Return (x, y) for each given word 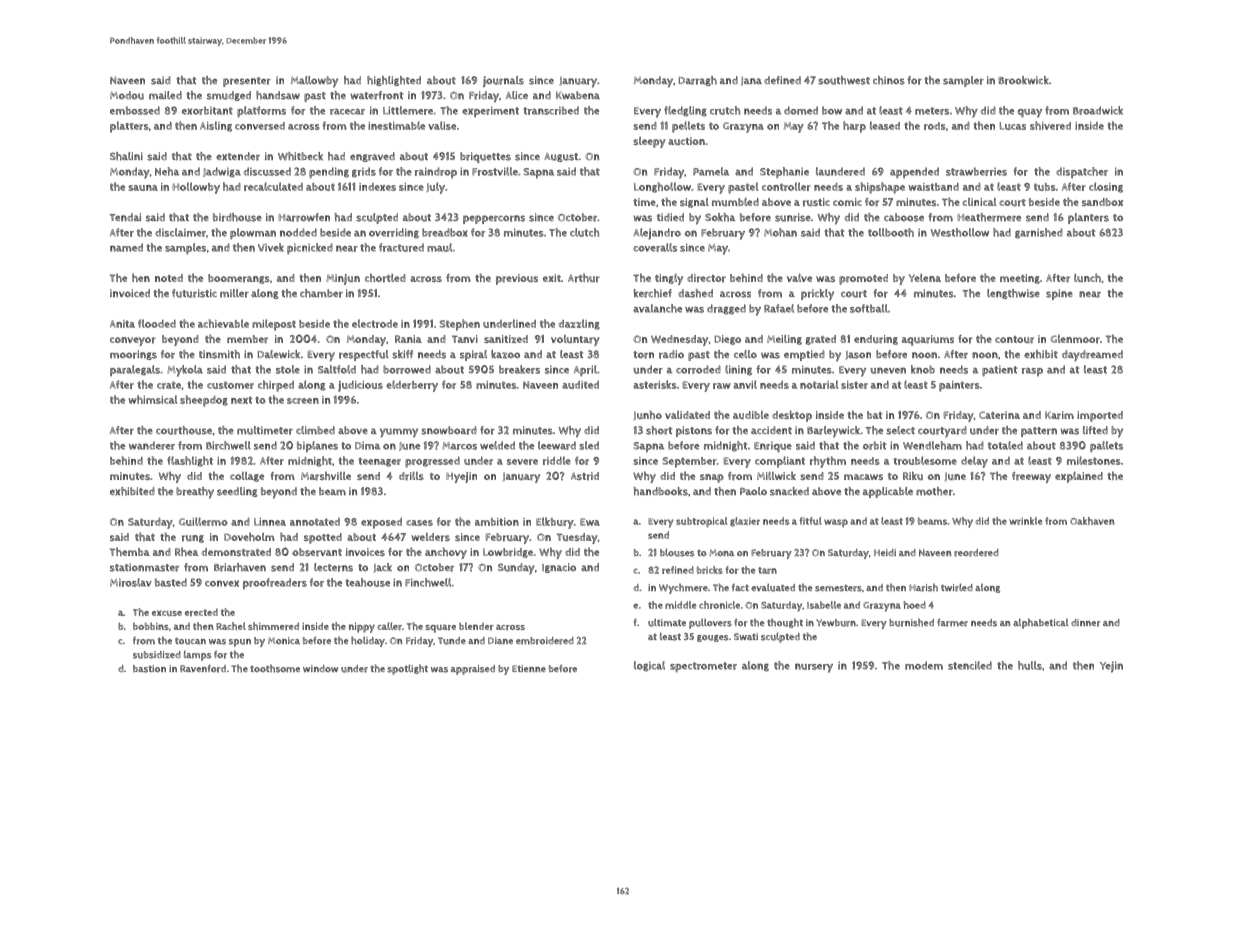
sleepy (649, 142)
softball (869, 308)
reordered (976, 553)
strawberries (976, 171)
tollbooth (891, 232)
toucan (190, 641)
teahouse (367, 582)
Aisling (216, 126)
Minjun (343, 279)
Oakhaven (1092, 521)
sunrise (793, 217)
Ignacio (559, 568)
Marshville (326, 476)
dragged (726, 309)
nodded (298, 232)
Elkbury (555, 523)
